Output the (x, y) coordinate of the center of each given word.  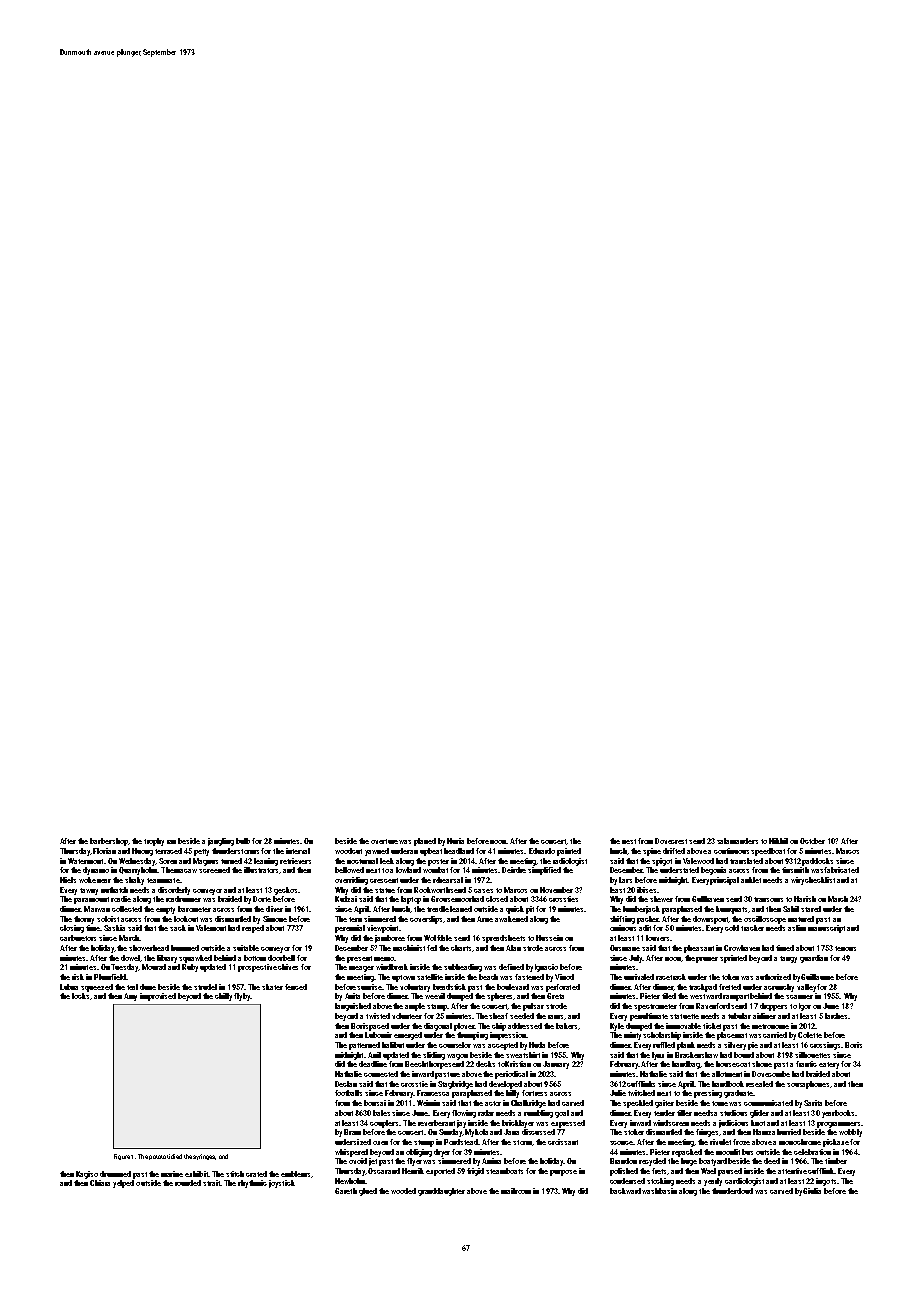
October (812, 841)
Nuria (455, 841)
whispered (351, 1153)
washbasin (659, 1191)
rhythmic (252, 1184)
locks (80, 996)
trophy (154, 842)
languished (353, 1007)
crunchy (781, 988)
